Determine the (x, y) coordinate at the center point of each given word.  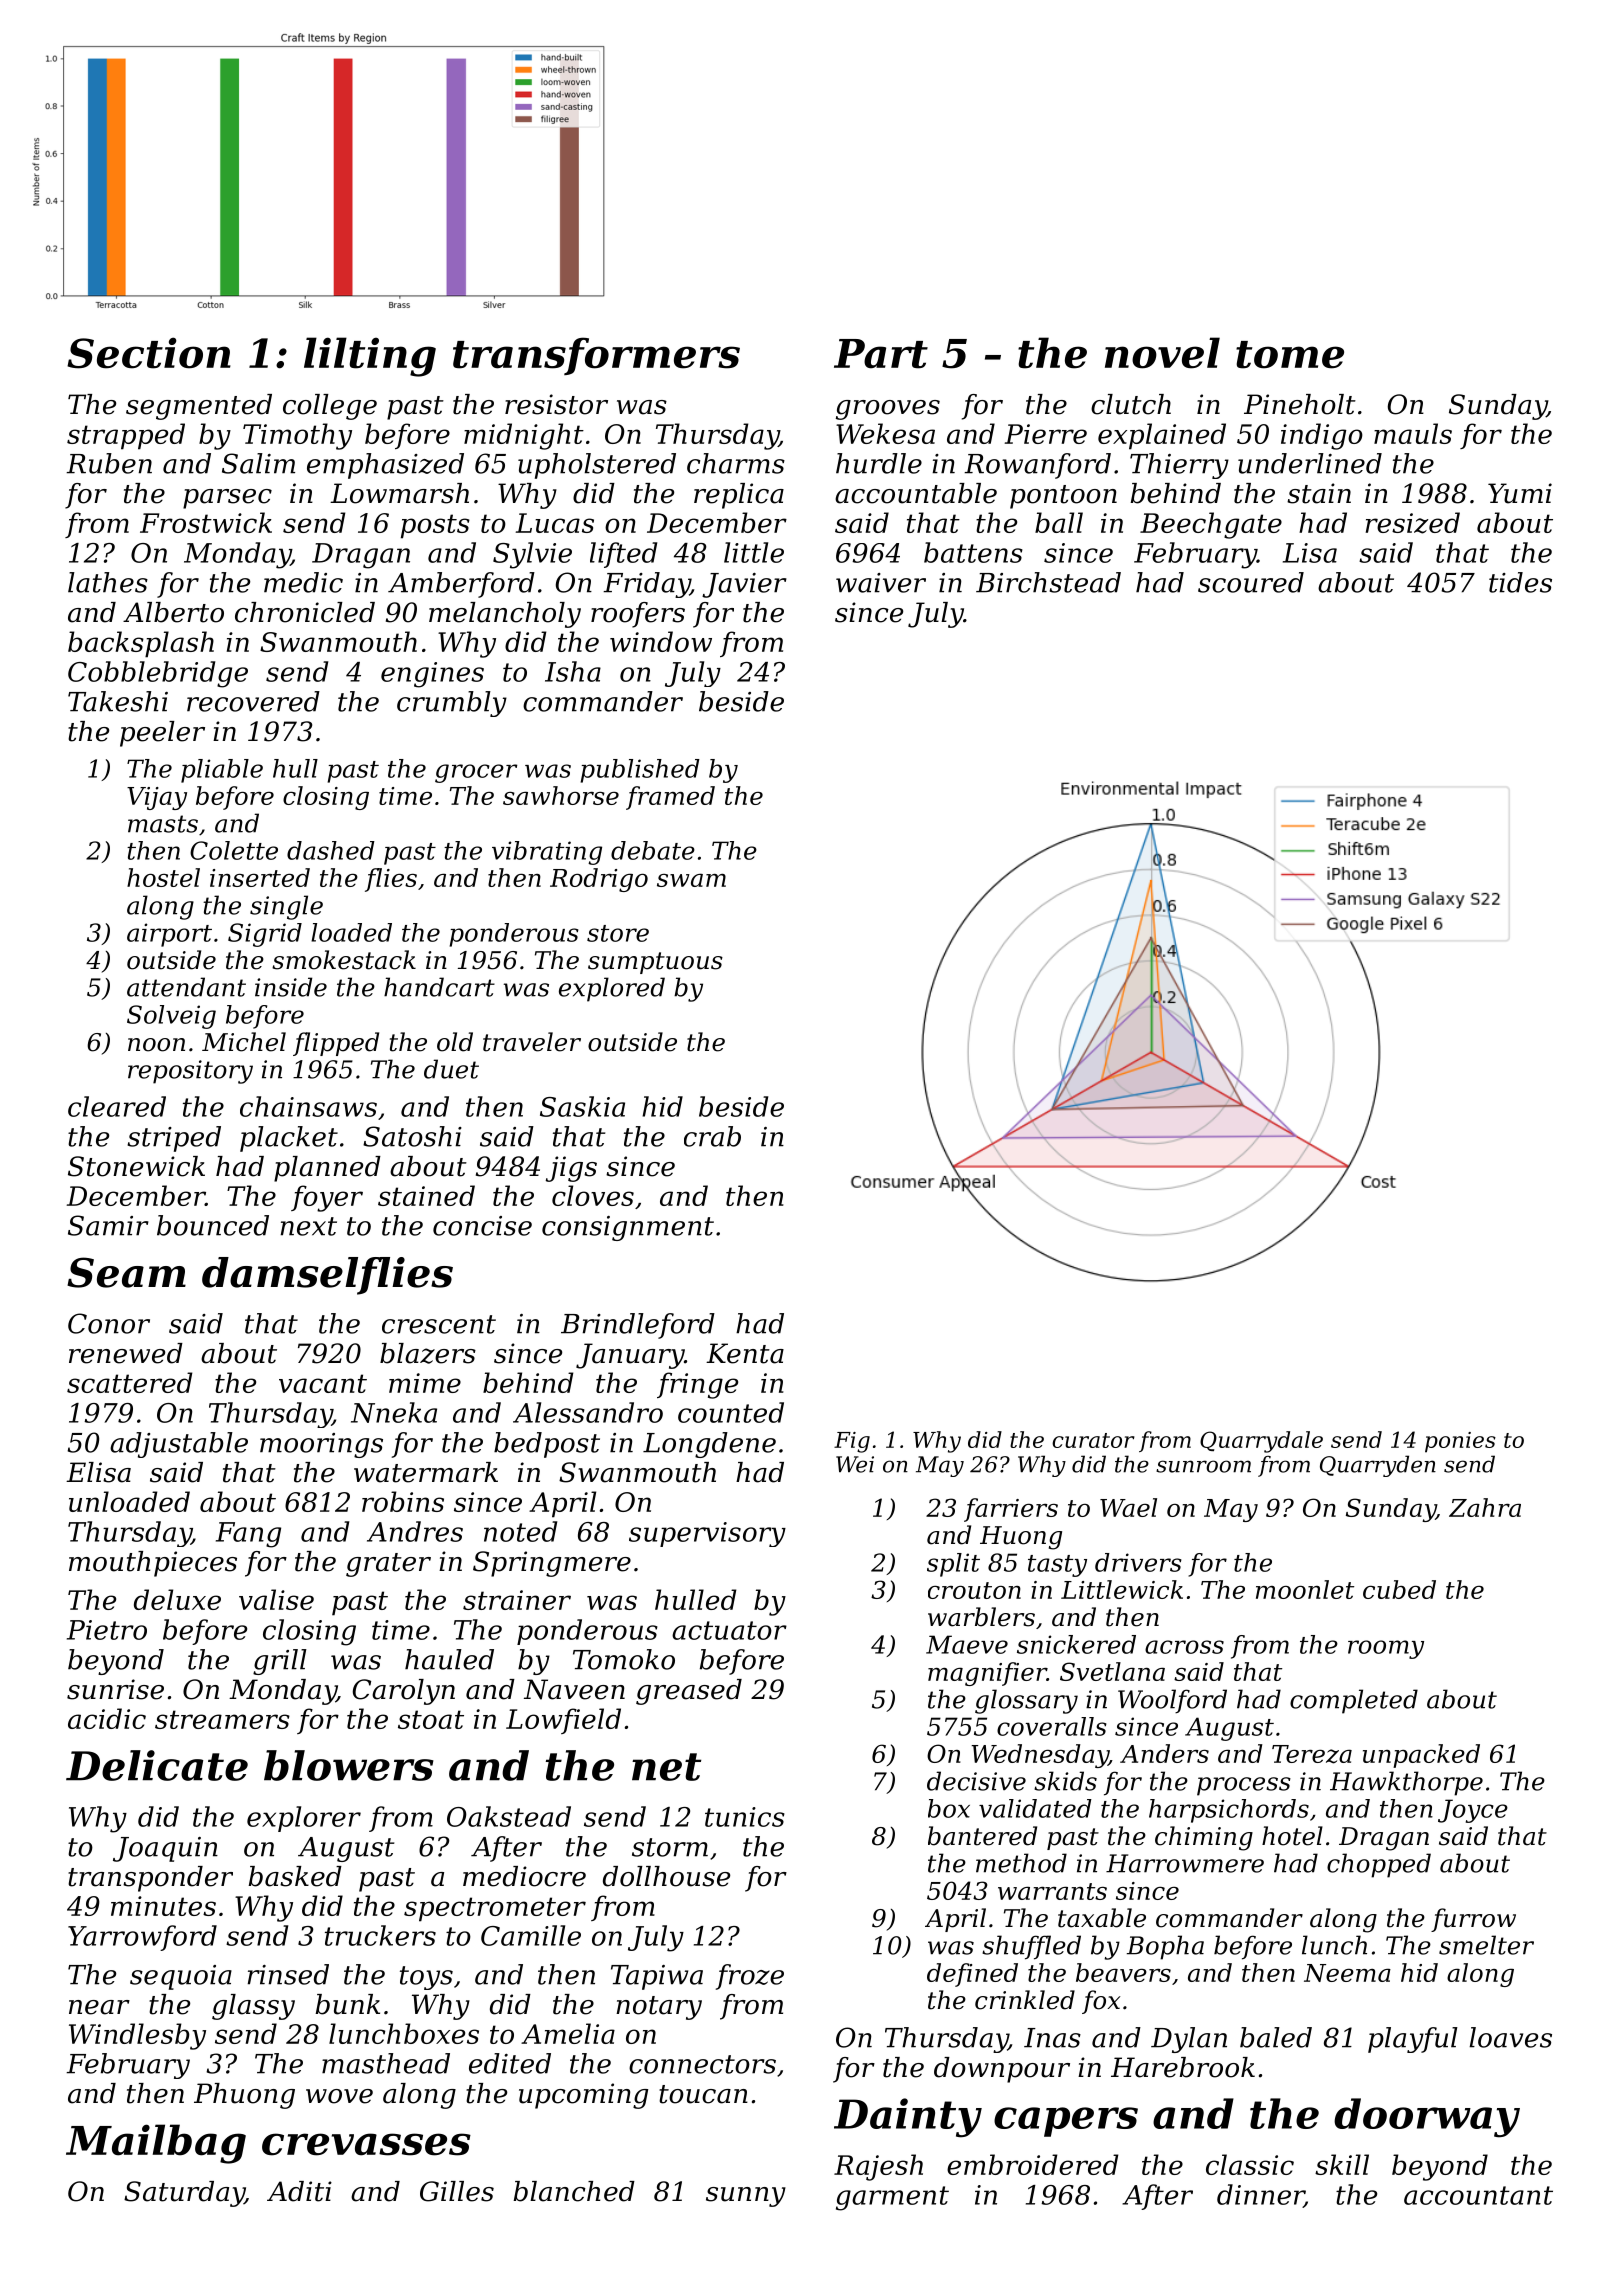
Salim (258, 463)
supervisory (707, 1534)
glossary (1026, 1701)
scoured (1251, 582)
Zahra (1485, 1507)
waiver (881, 583)
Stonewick (136, 1166)
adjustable (179, 1445)
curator (1093, 1440)
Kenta (745, 1353)
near (99, 2007)
